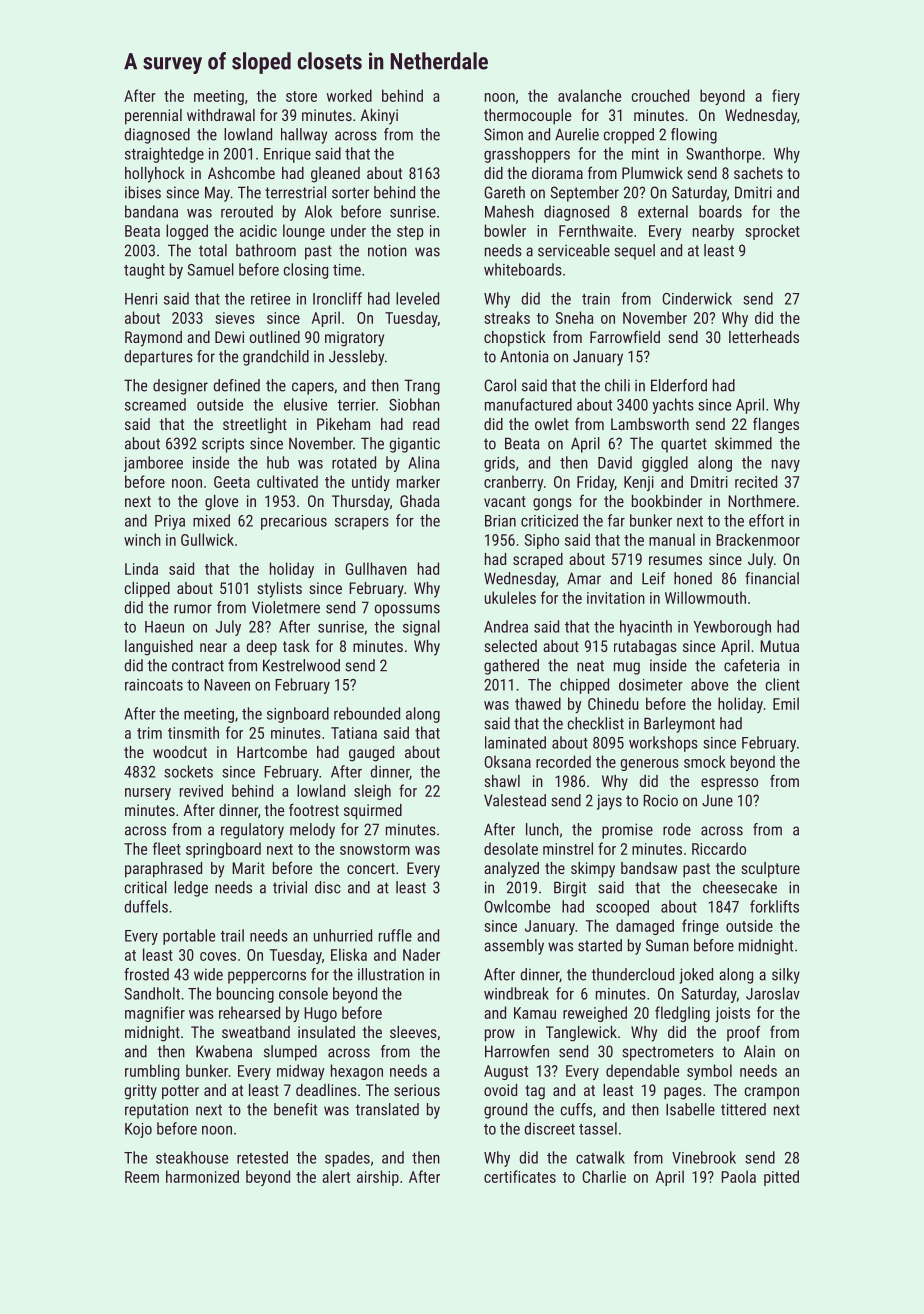  Describe the element at coordinates (223, 445) in the page. I see `scripts` at that location.
